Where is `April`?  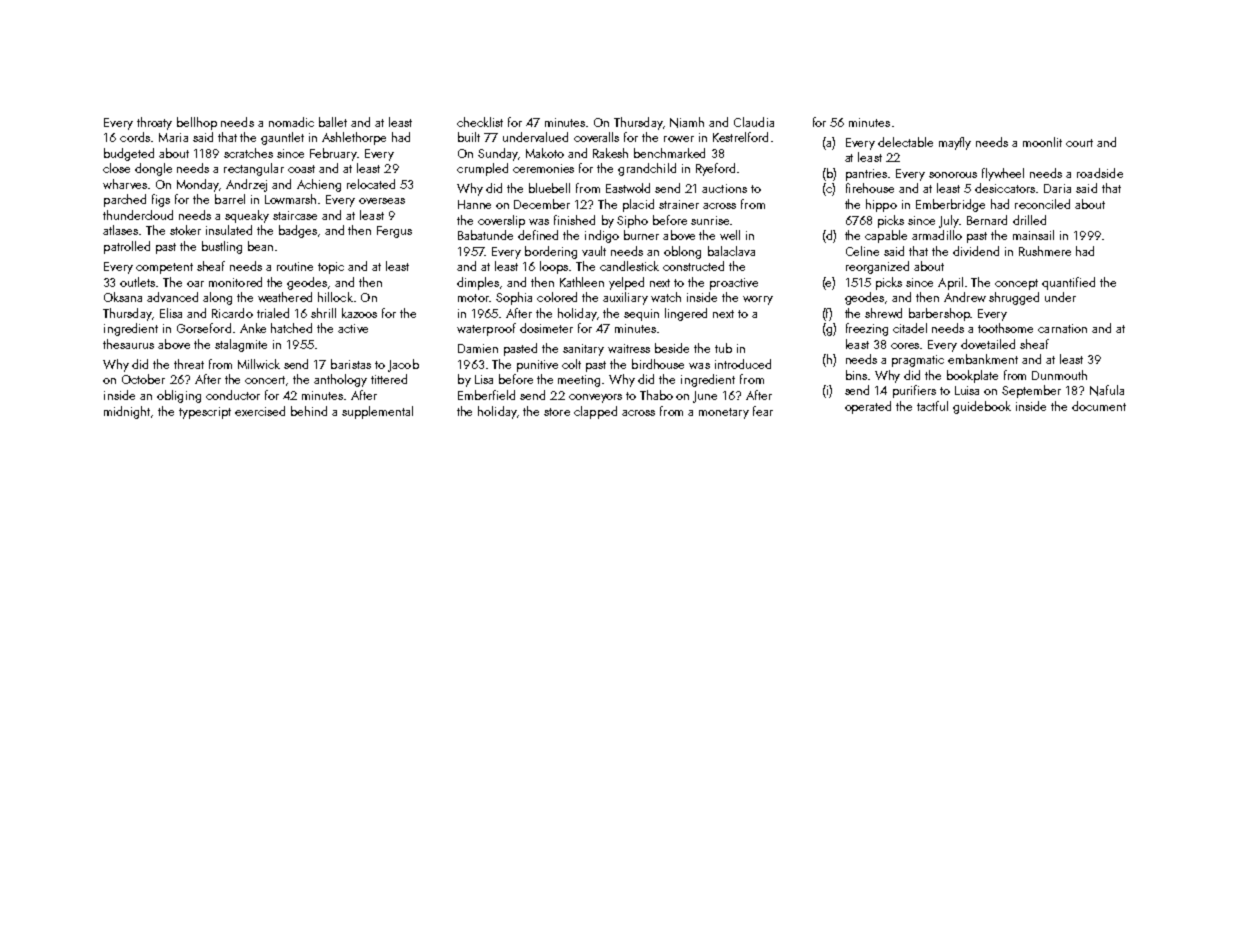 April is located at coordinates (950, 283).
